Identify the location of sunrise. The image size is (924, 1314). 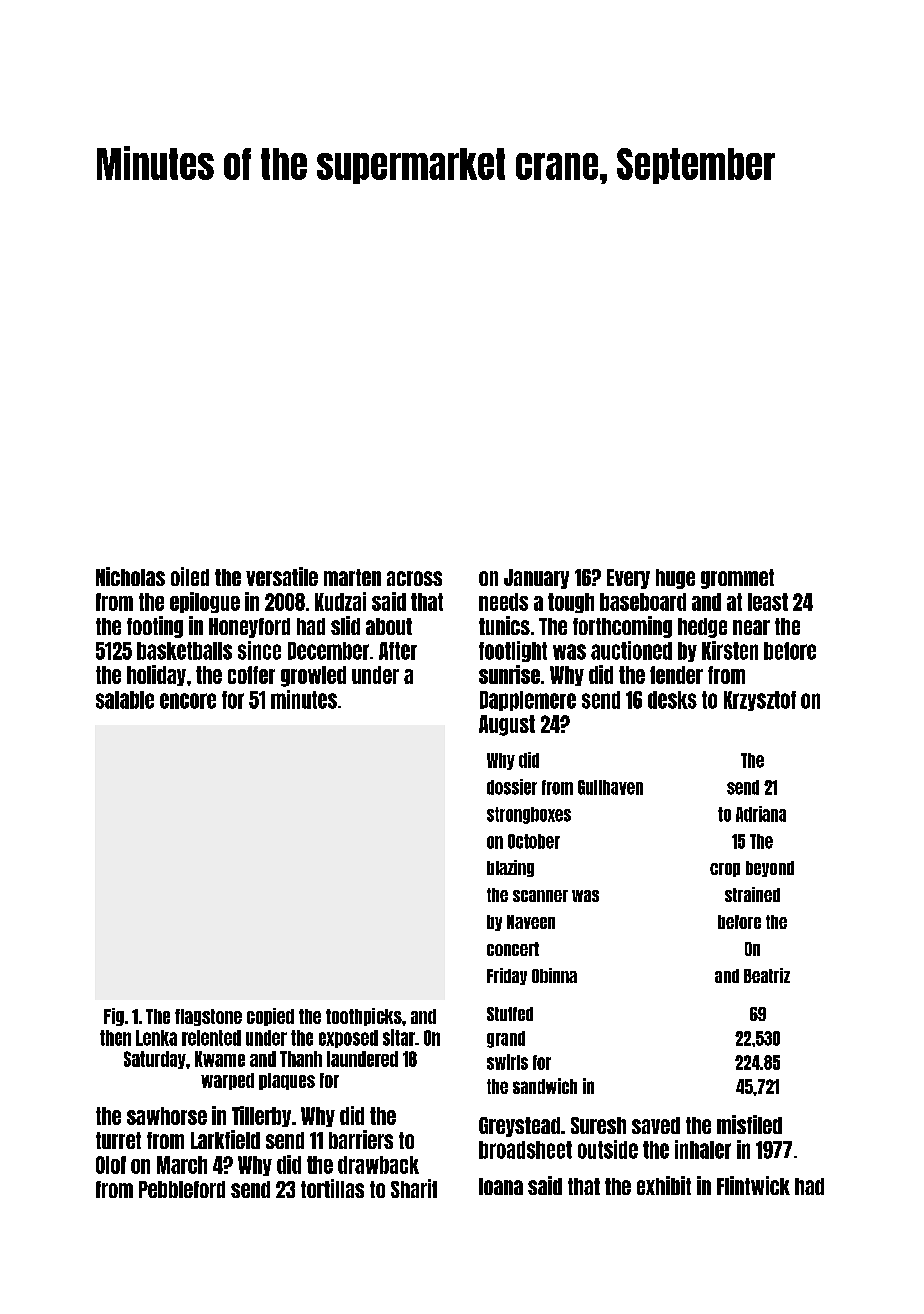
(509, 674).
